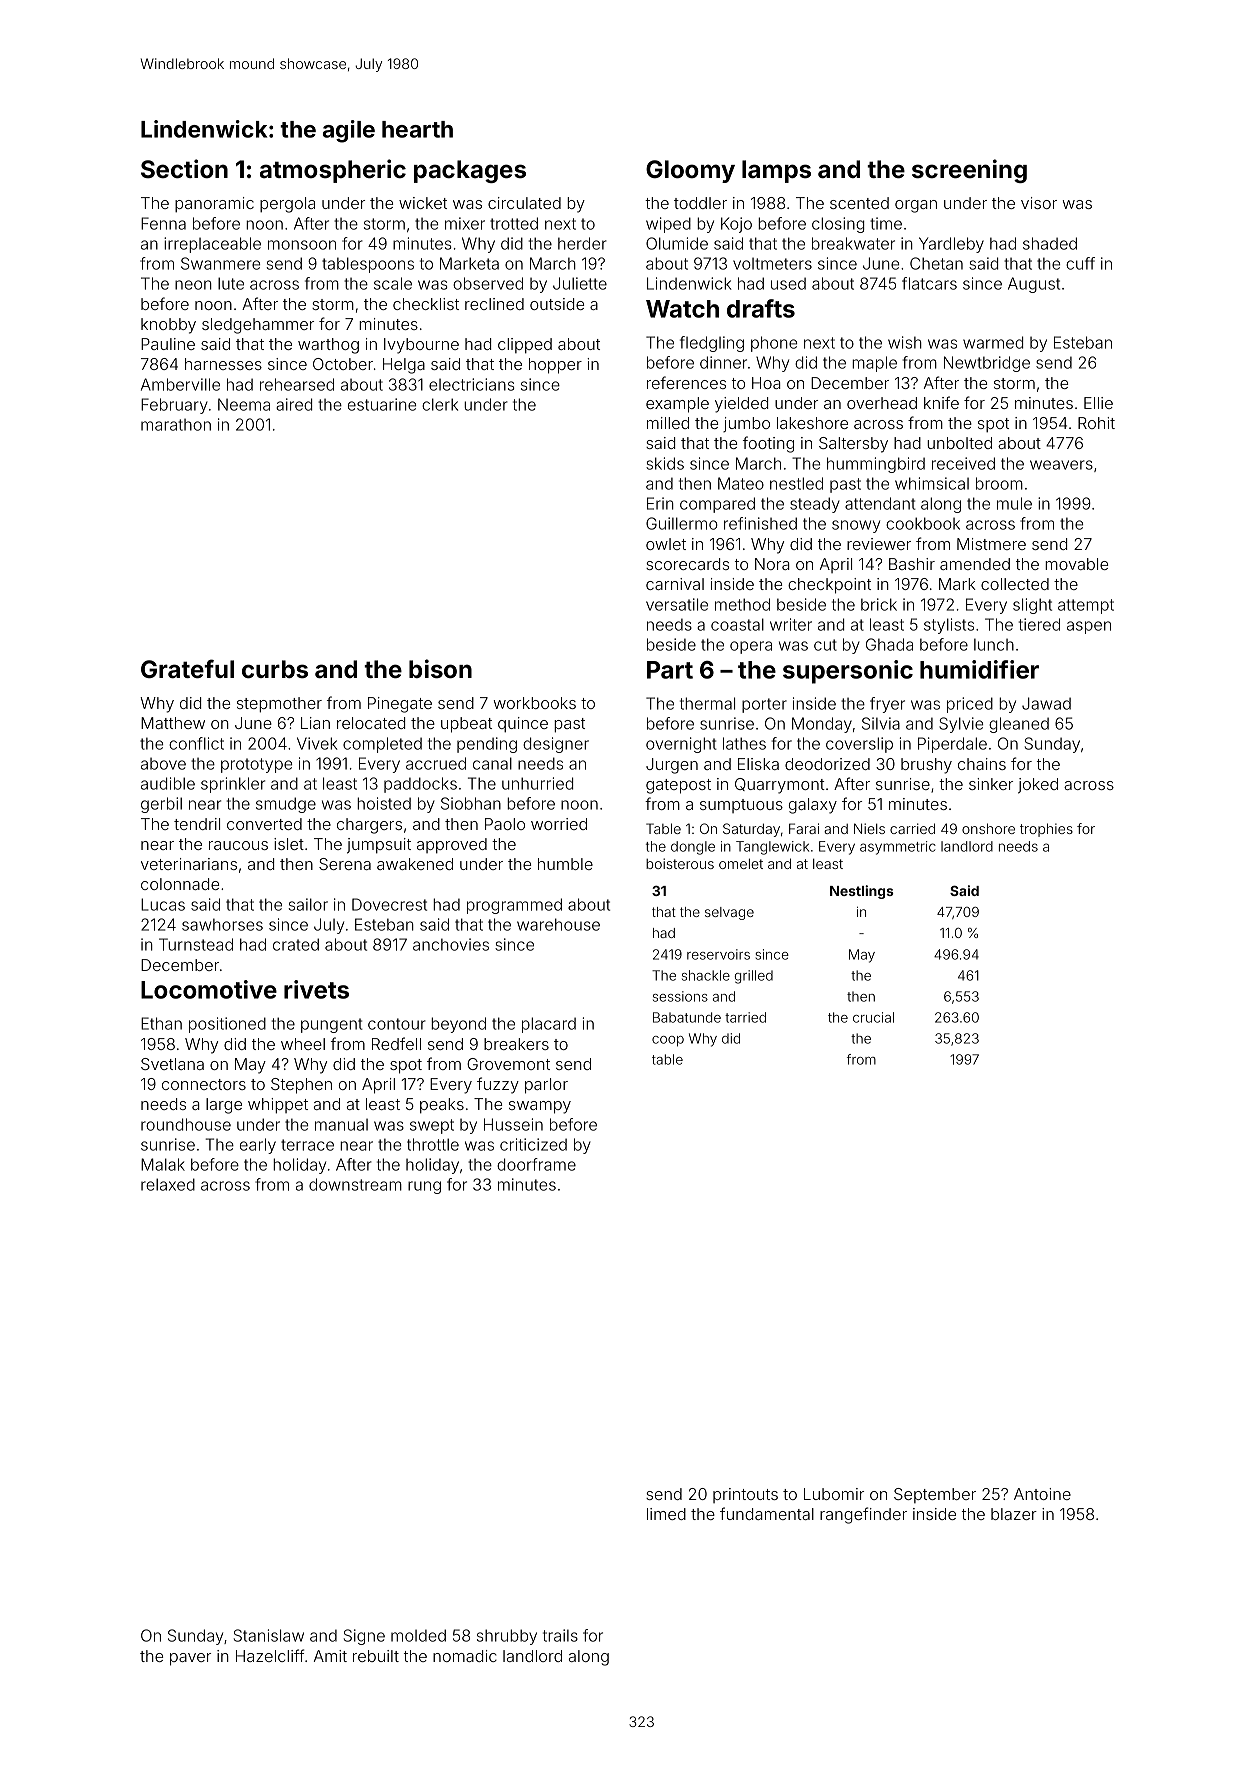 Image resolution: width=1257 pixels, height=1778 pixels. I want to click on onshore, so click(988, 828).
